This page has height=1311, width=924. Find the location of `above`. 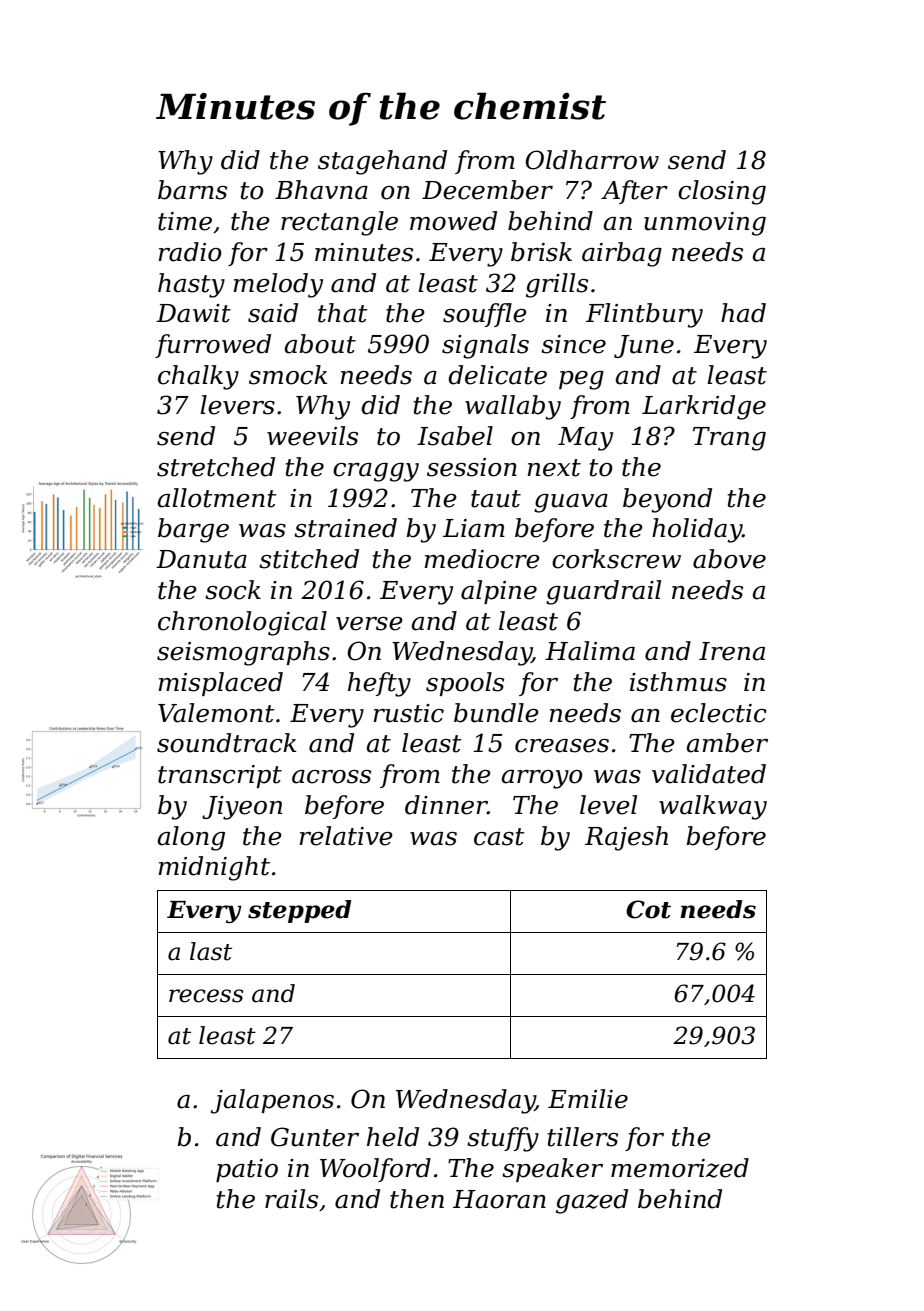

above is located at coordinates (729, 559).
